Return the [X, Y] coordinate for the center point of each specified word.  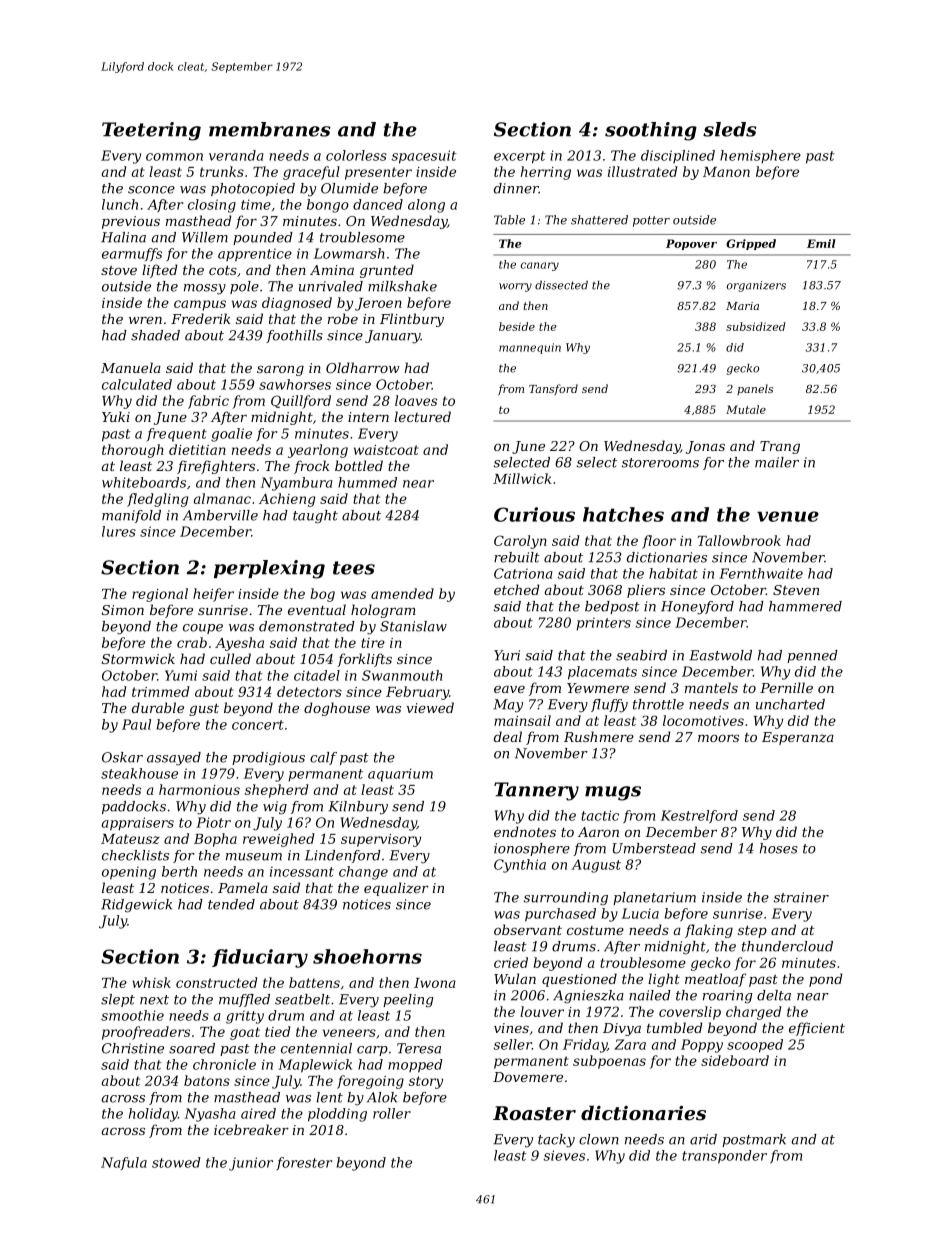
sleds [730, 129]
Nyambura [297, 484]
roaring [728, 996]
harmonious [199, 789]
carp [372, 1051]
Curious [534, 514]
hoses [779, 848]
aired [258, 1113]
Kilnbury [358, 808]
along [426, 206]
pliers [646, 591]
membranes [270, 129]
